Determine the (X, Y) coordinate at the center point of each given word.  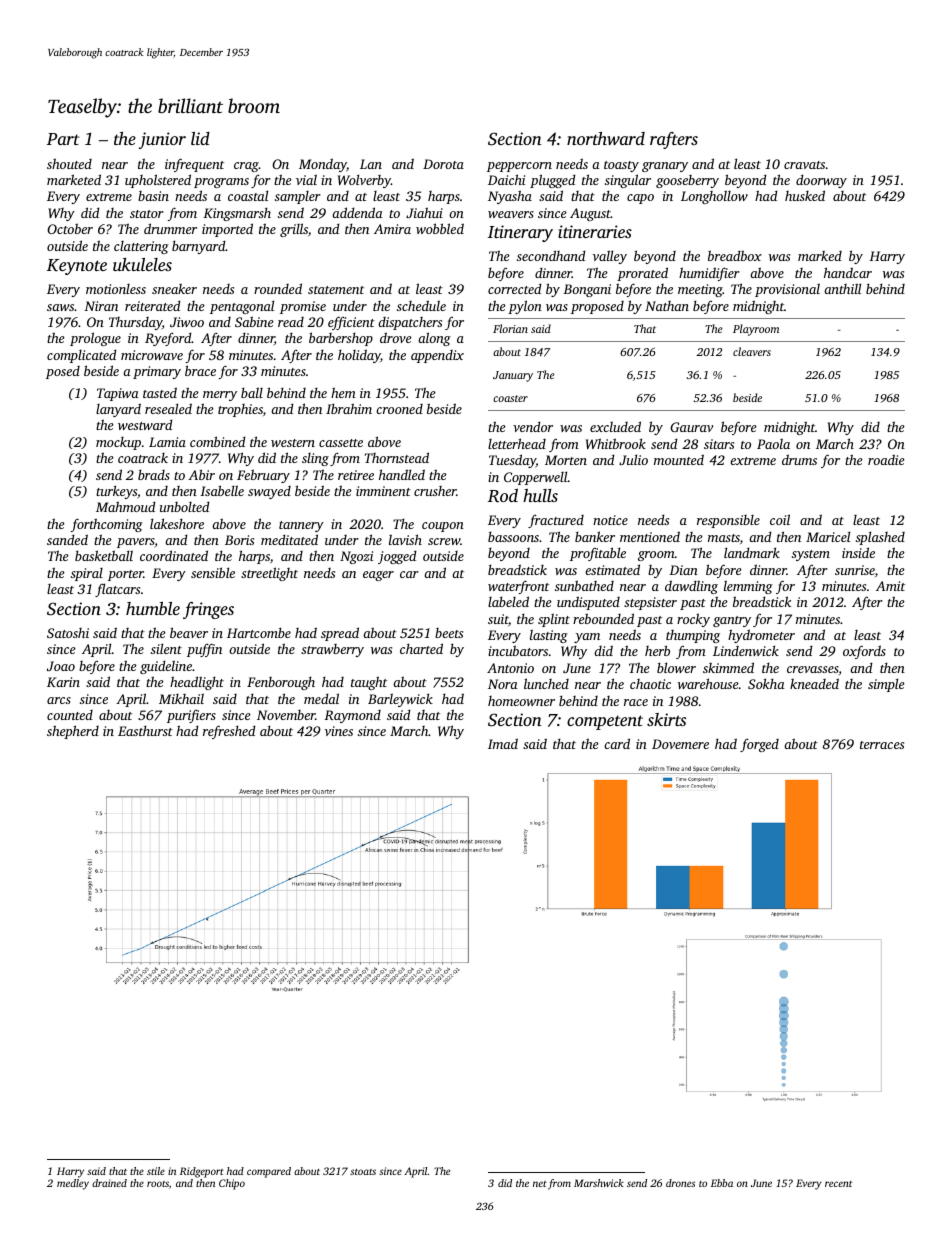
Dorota (443, 164)
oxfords (864, 652)
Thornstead (397, 457)
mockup (118, 443)
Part (63, 139)
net (540, 1184)
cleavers (752, 351)
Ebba (722, 1183)
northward (606, 138)
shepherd (73, 732)
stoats (363, 1172)
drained (109, 1183)
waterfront (518, 587)
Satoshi (68, 633)
